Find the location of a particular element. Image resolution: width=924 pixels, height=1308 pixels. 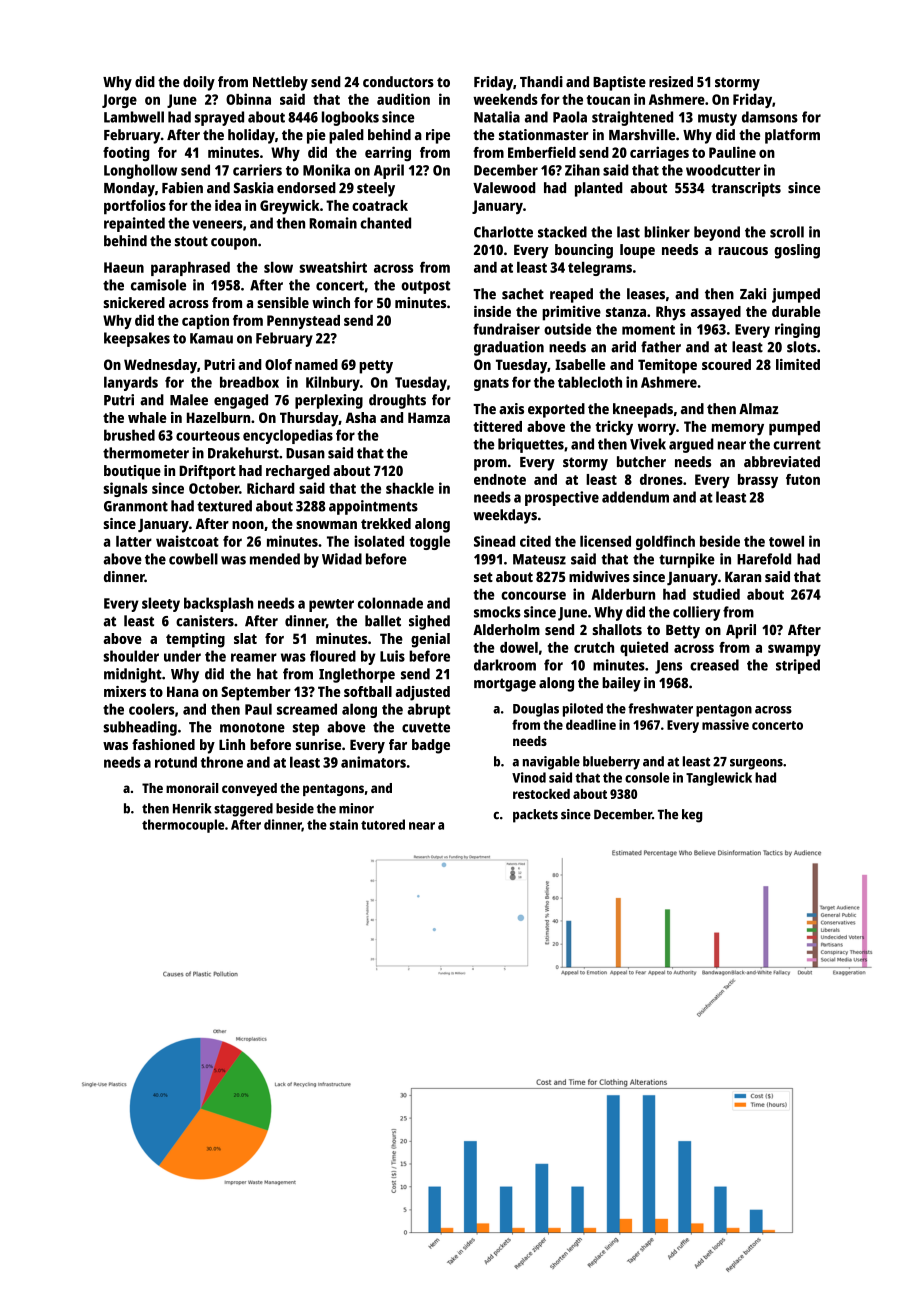

chanted is located at coordinates (385, 223).
